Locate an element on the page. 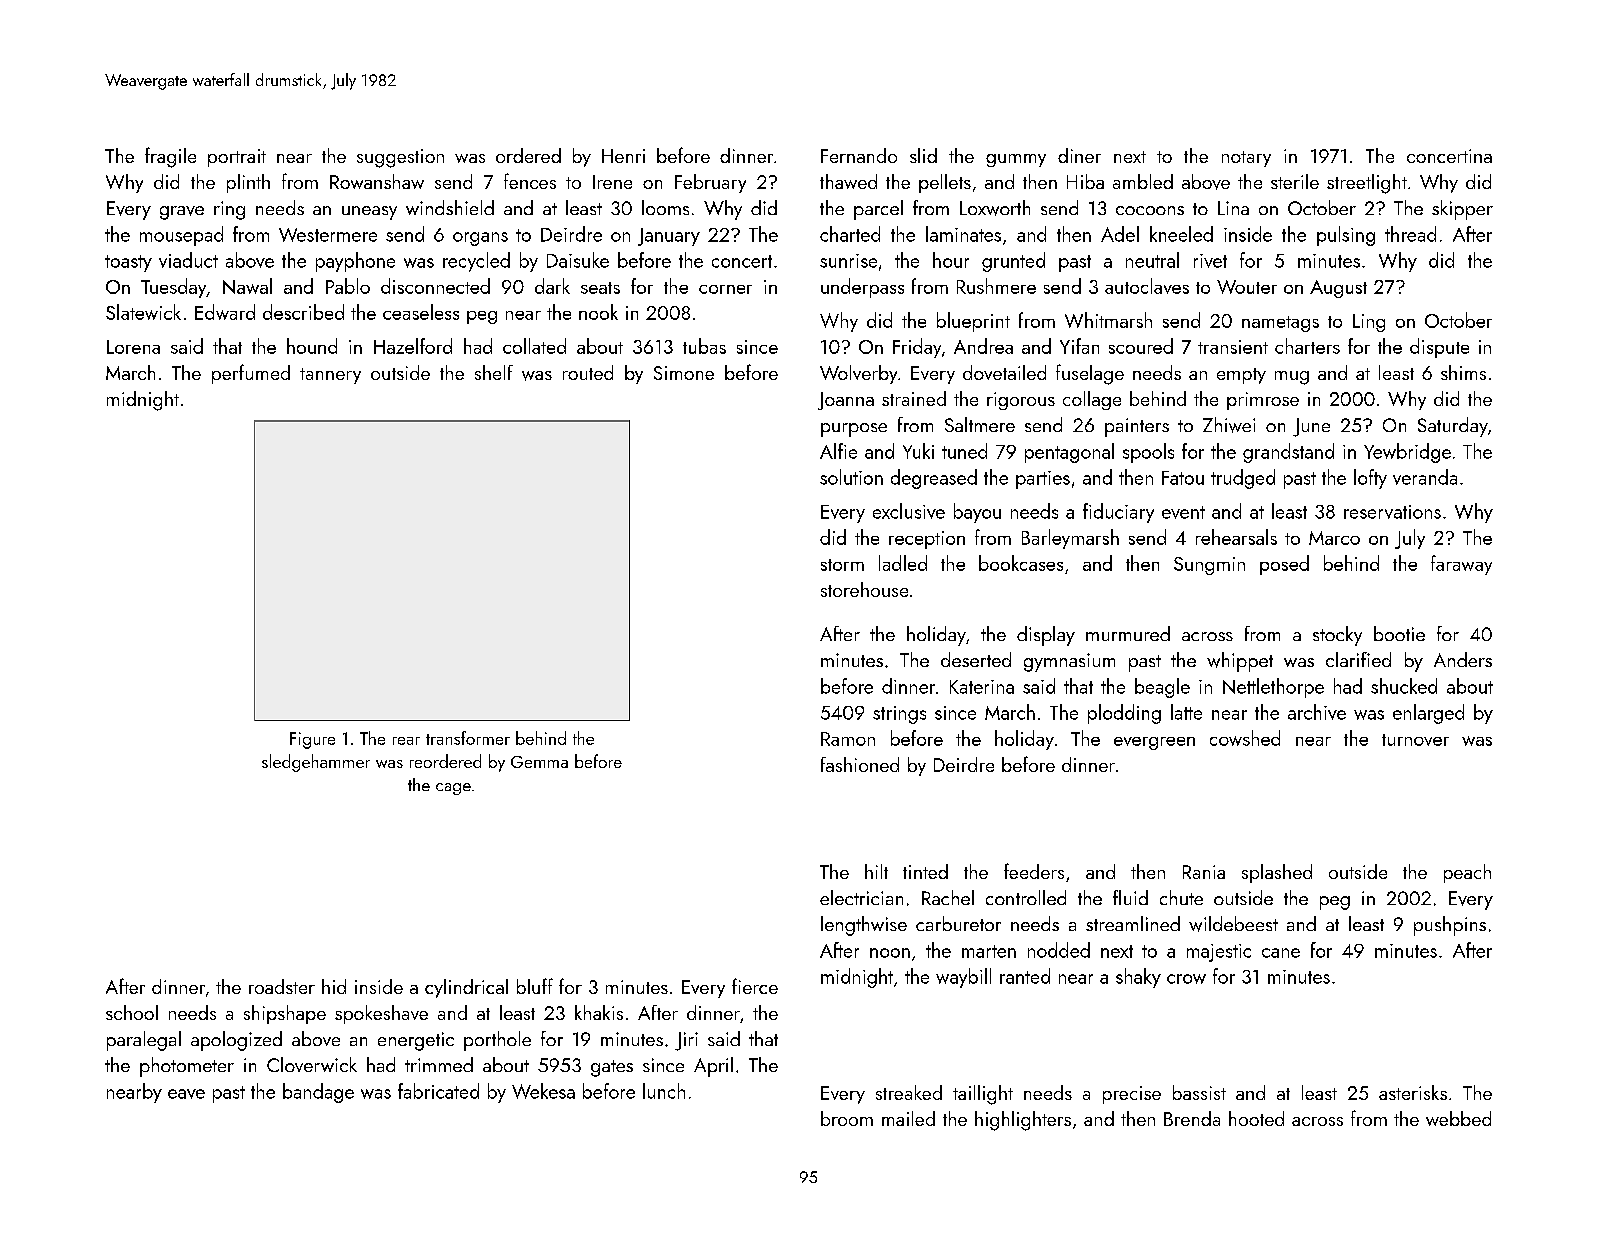  hilt is located at coordinates (876, 871).
